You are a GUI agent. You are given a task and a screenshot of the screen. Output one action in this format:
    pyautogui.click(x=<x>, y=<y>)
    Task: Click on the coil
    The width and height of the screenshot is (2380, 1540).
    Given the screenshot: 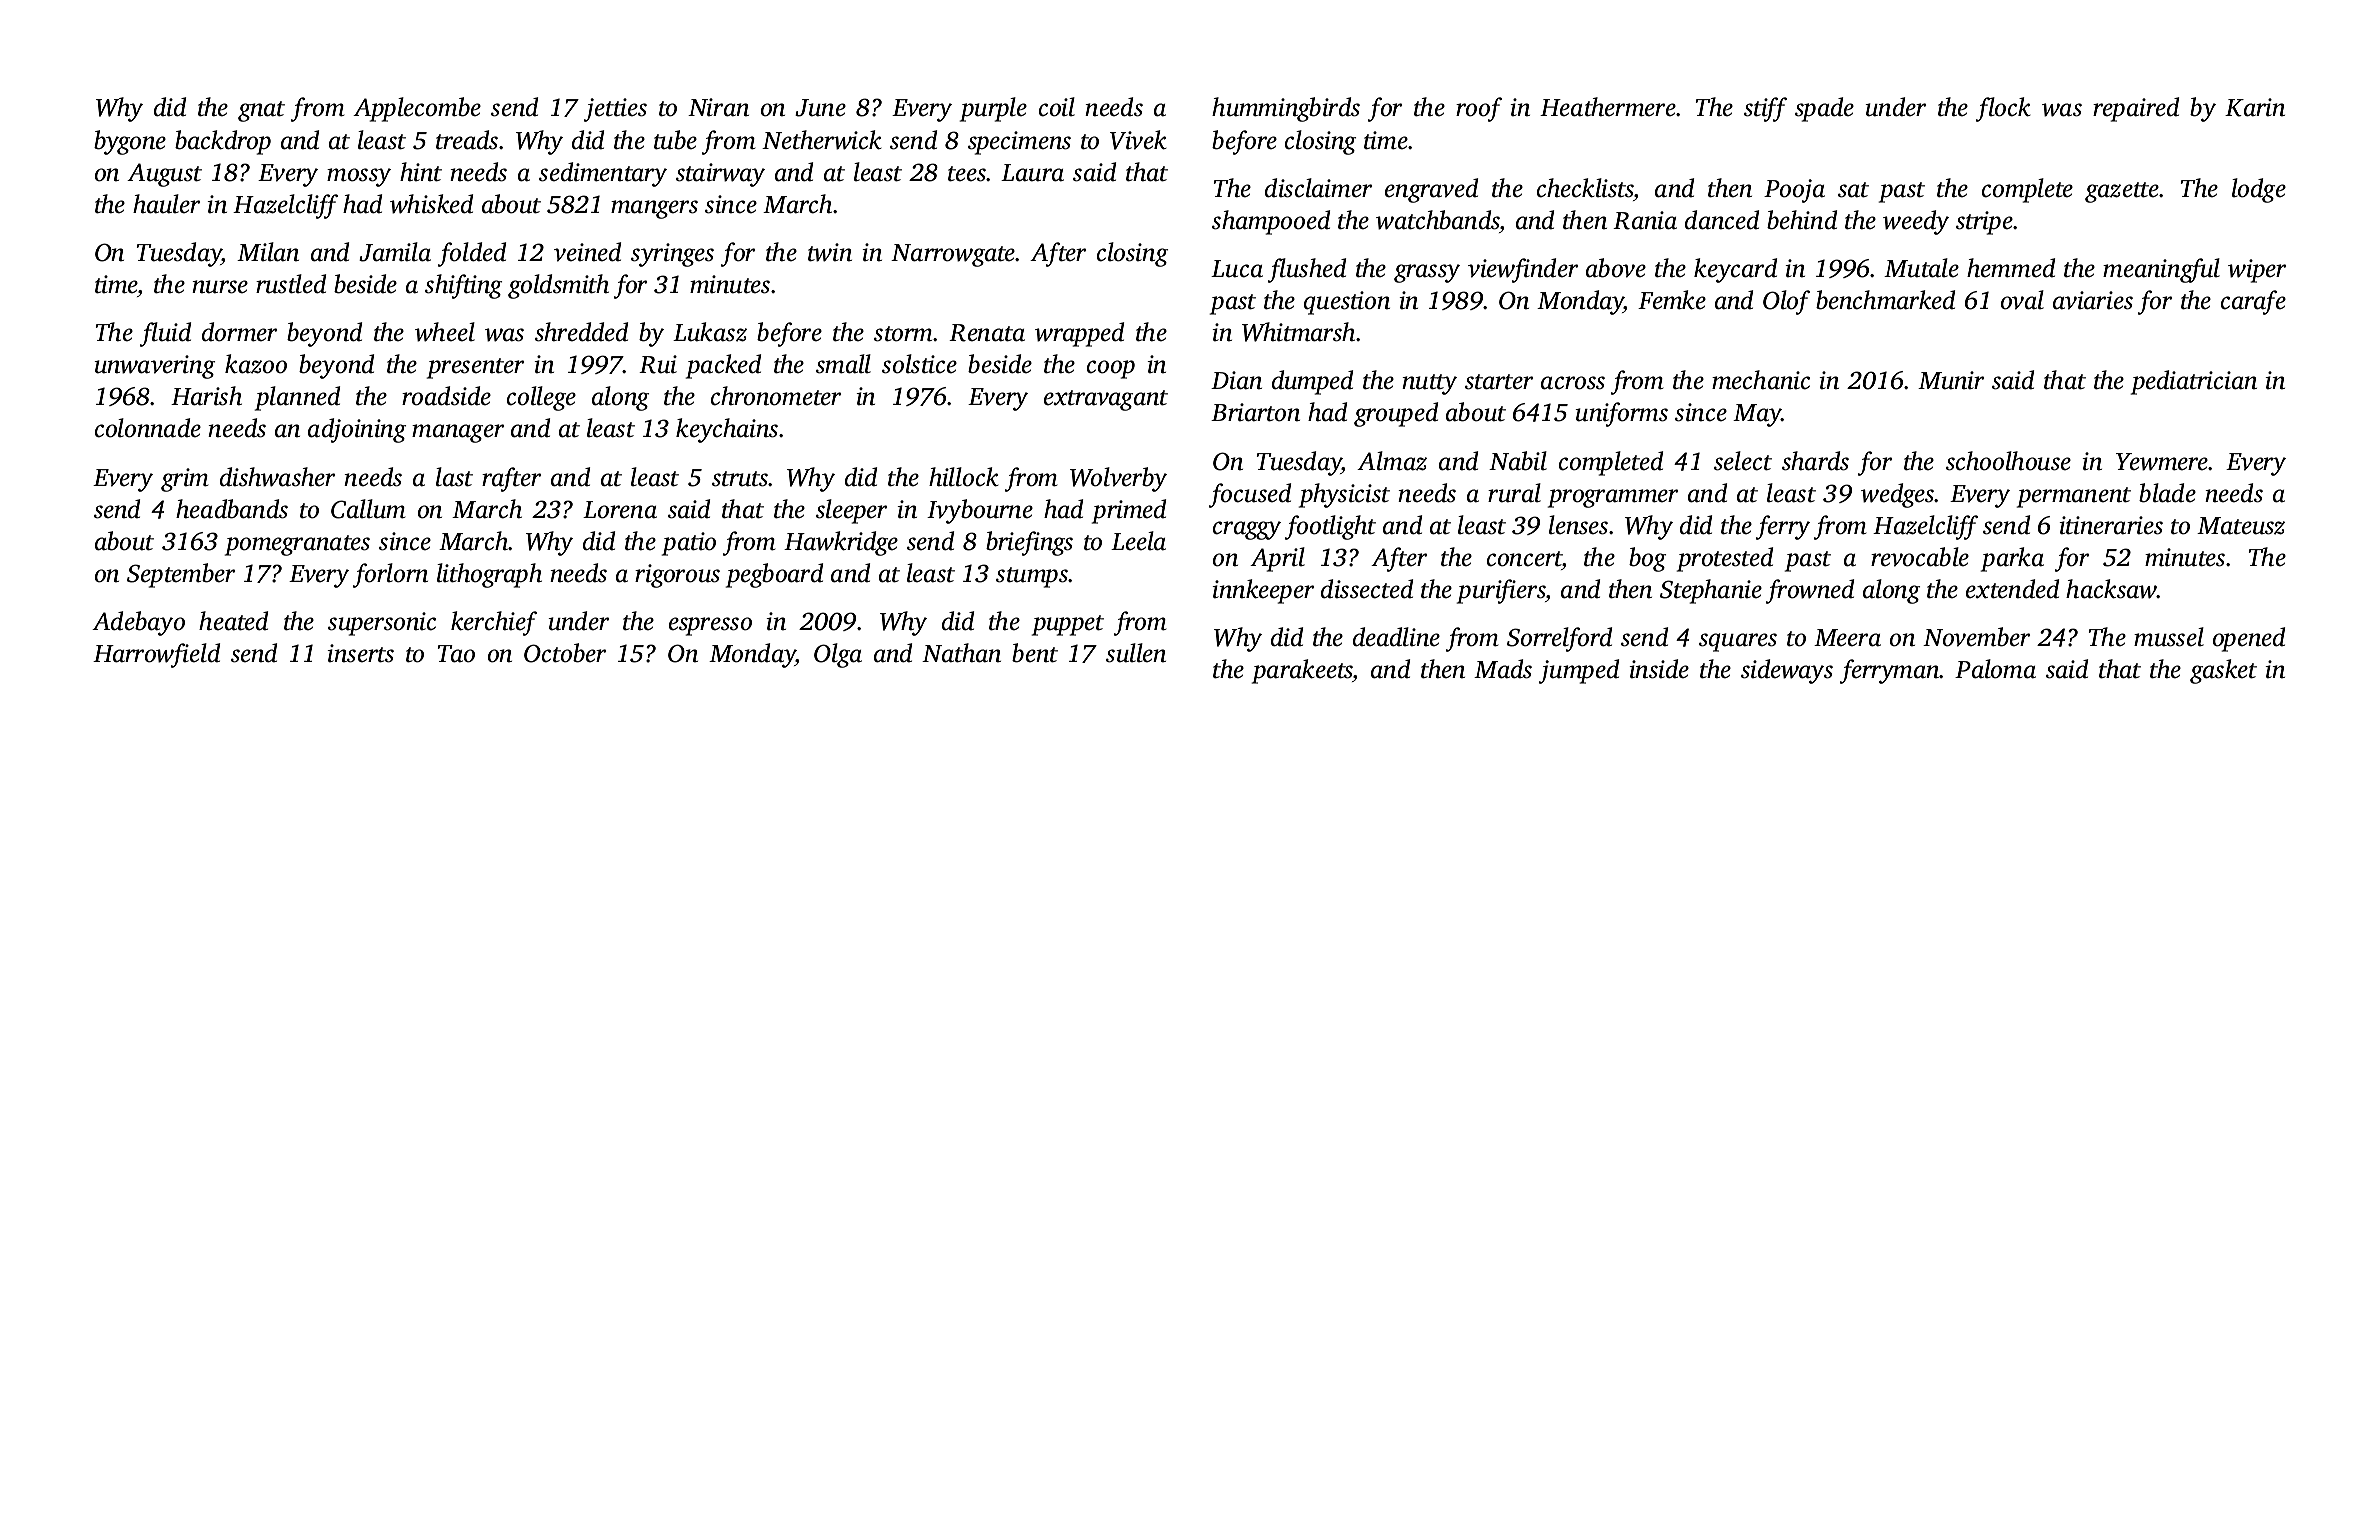 What is the action you would take?
    pyautogui.click(x=1057, y=107)
